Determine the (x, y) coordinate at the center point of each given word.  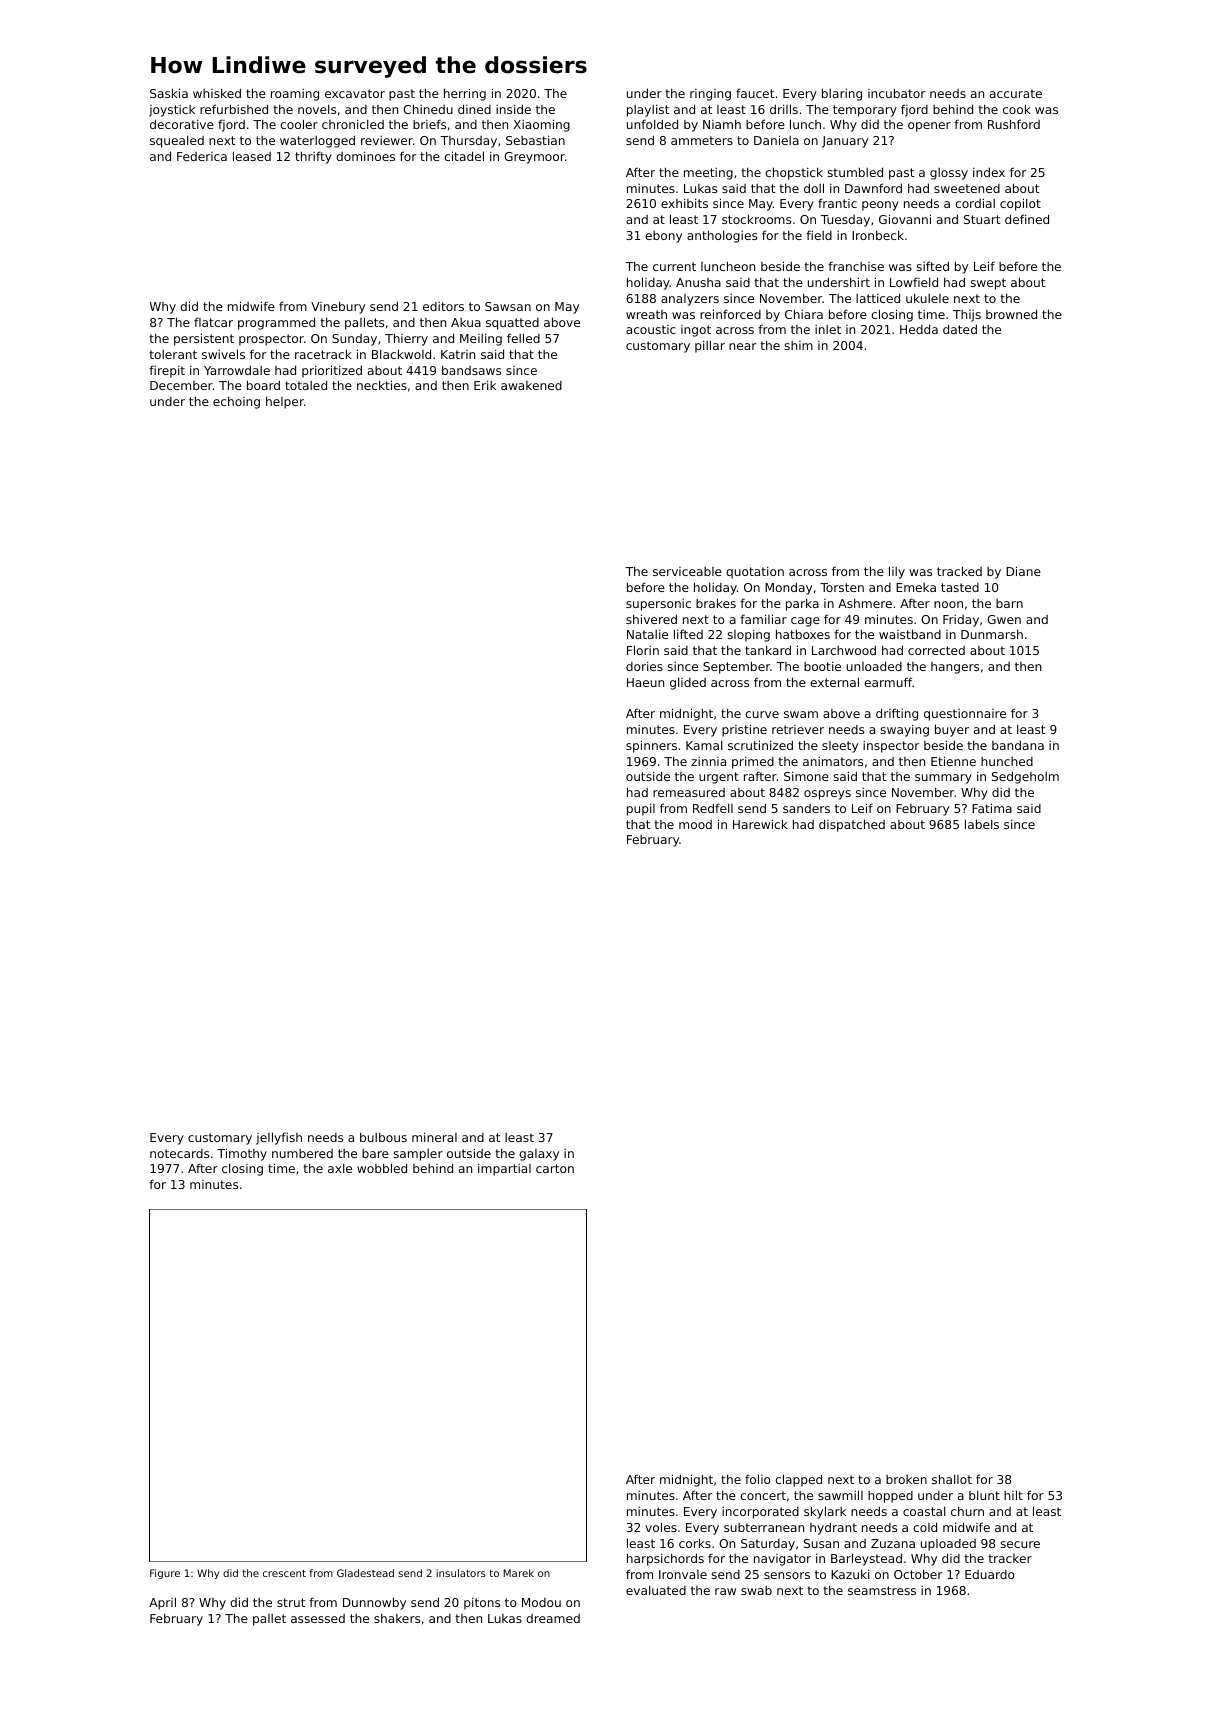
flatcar (213, 322)
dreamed (553, 1618)
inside (513, 109)
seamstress (882, 1590)
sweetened (967, 188)
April (162, 1603)
